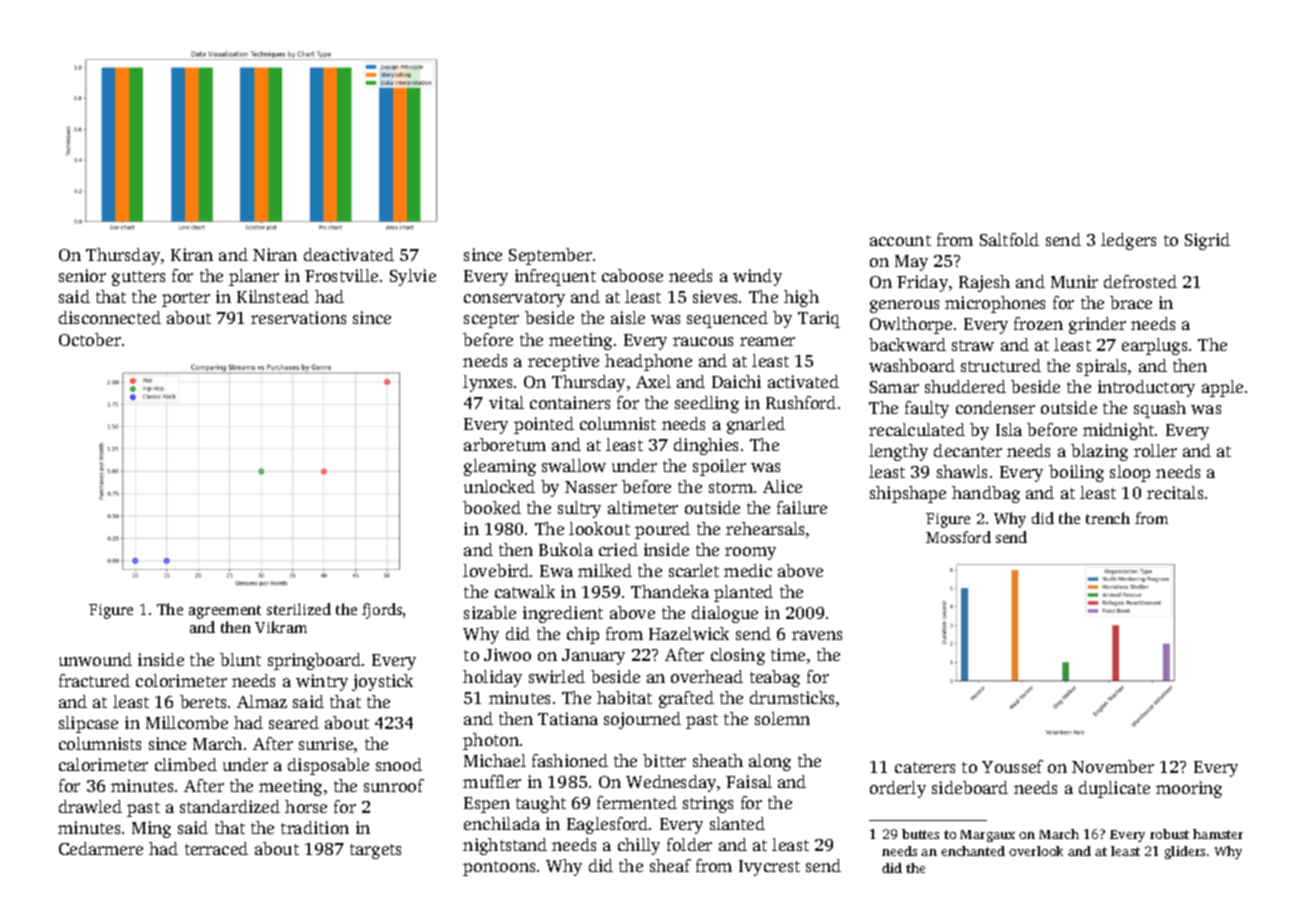 This page has height=924, width=1308. Describe the element at coordinates (792, 697) in the page. I see `drumsticks` at that location.
